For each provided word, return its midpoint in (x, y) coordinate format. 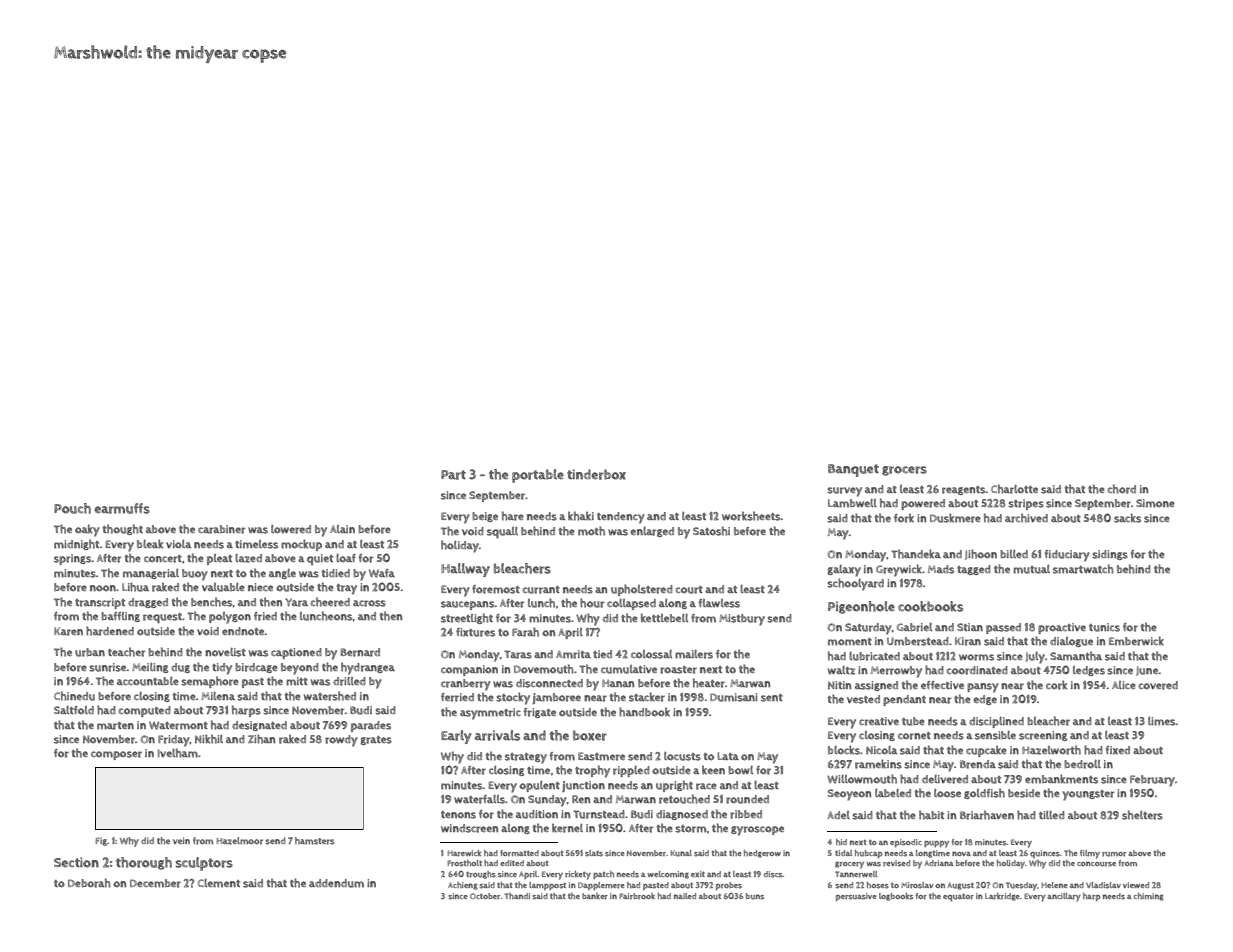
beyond (300, 669)
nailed (685, 896)
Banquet (853, 470)
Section (76, 862)
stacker (647, 697)
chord (1122, 489)
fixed (1118, 750)
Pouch (72, 508)
